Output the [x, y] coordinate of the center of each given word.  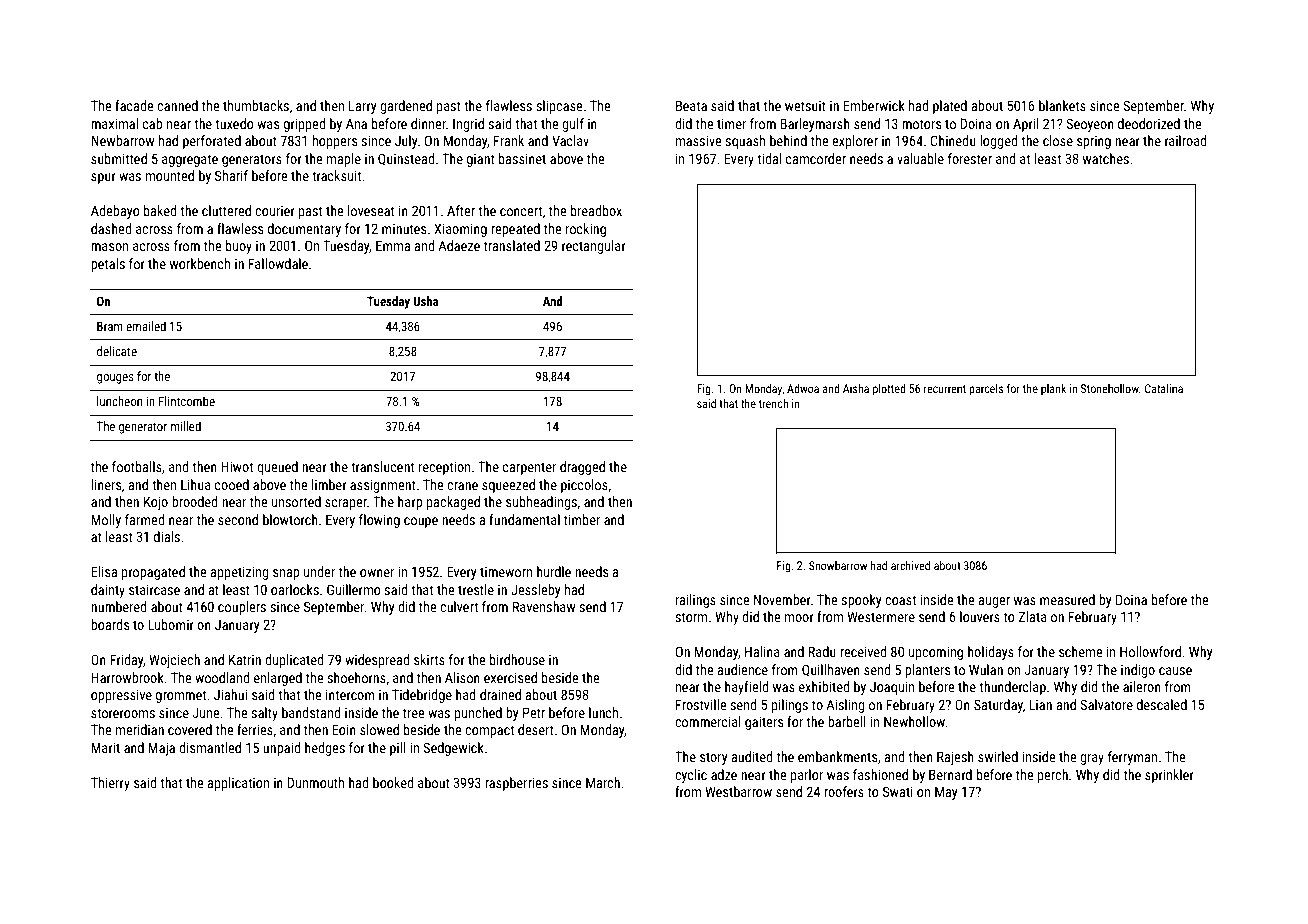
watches [1106, 158]
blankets [1062, 105]
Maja [161, 749]
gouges [115, 379]
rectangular [594, 247]
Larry [362, 107]
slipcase [559, 107]
